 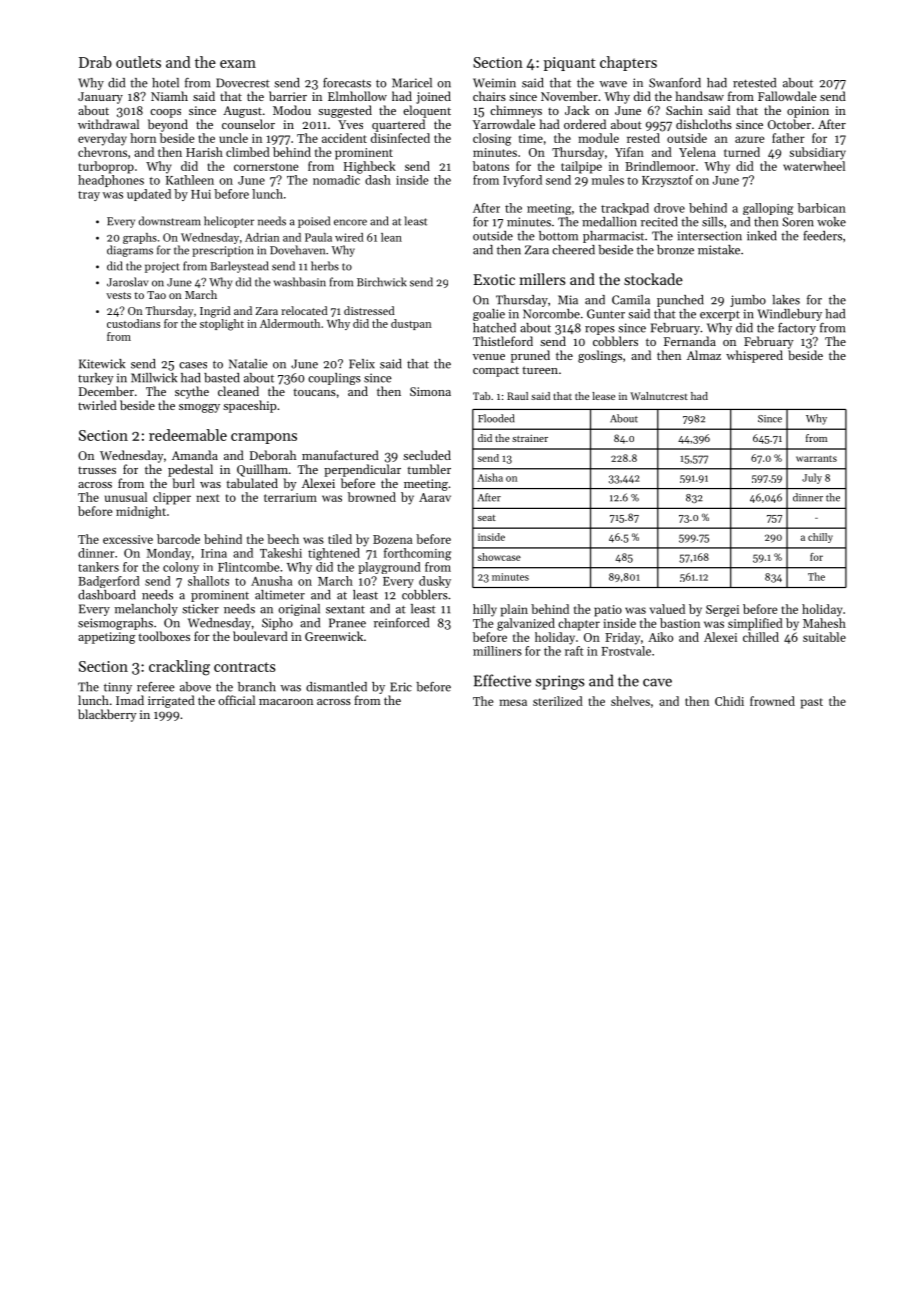 I want to click on piquant, so click(x=570, y=64).
